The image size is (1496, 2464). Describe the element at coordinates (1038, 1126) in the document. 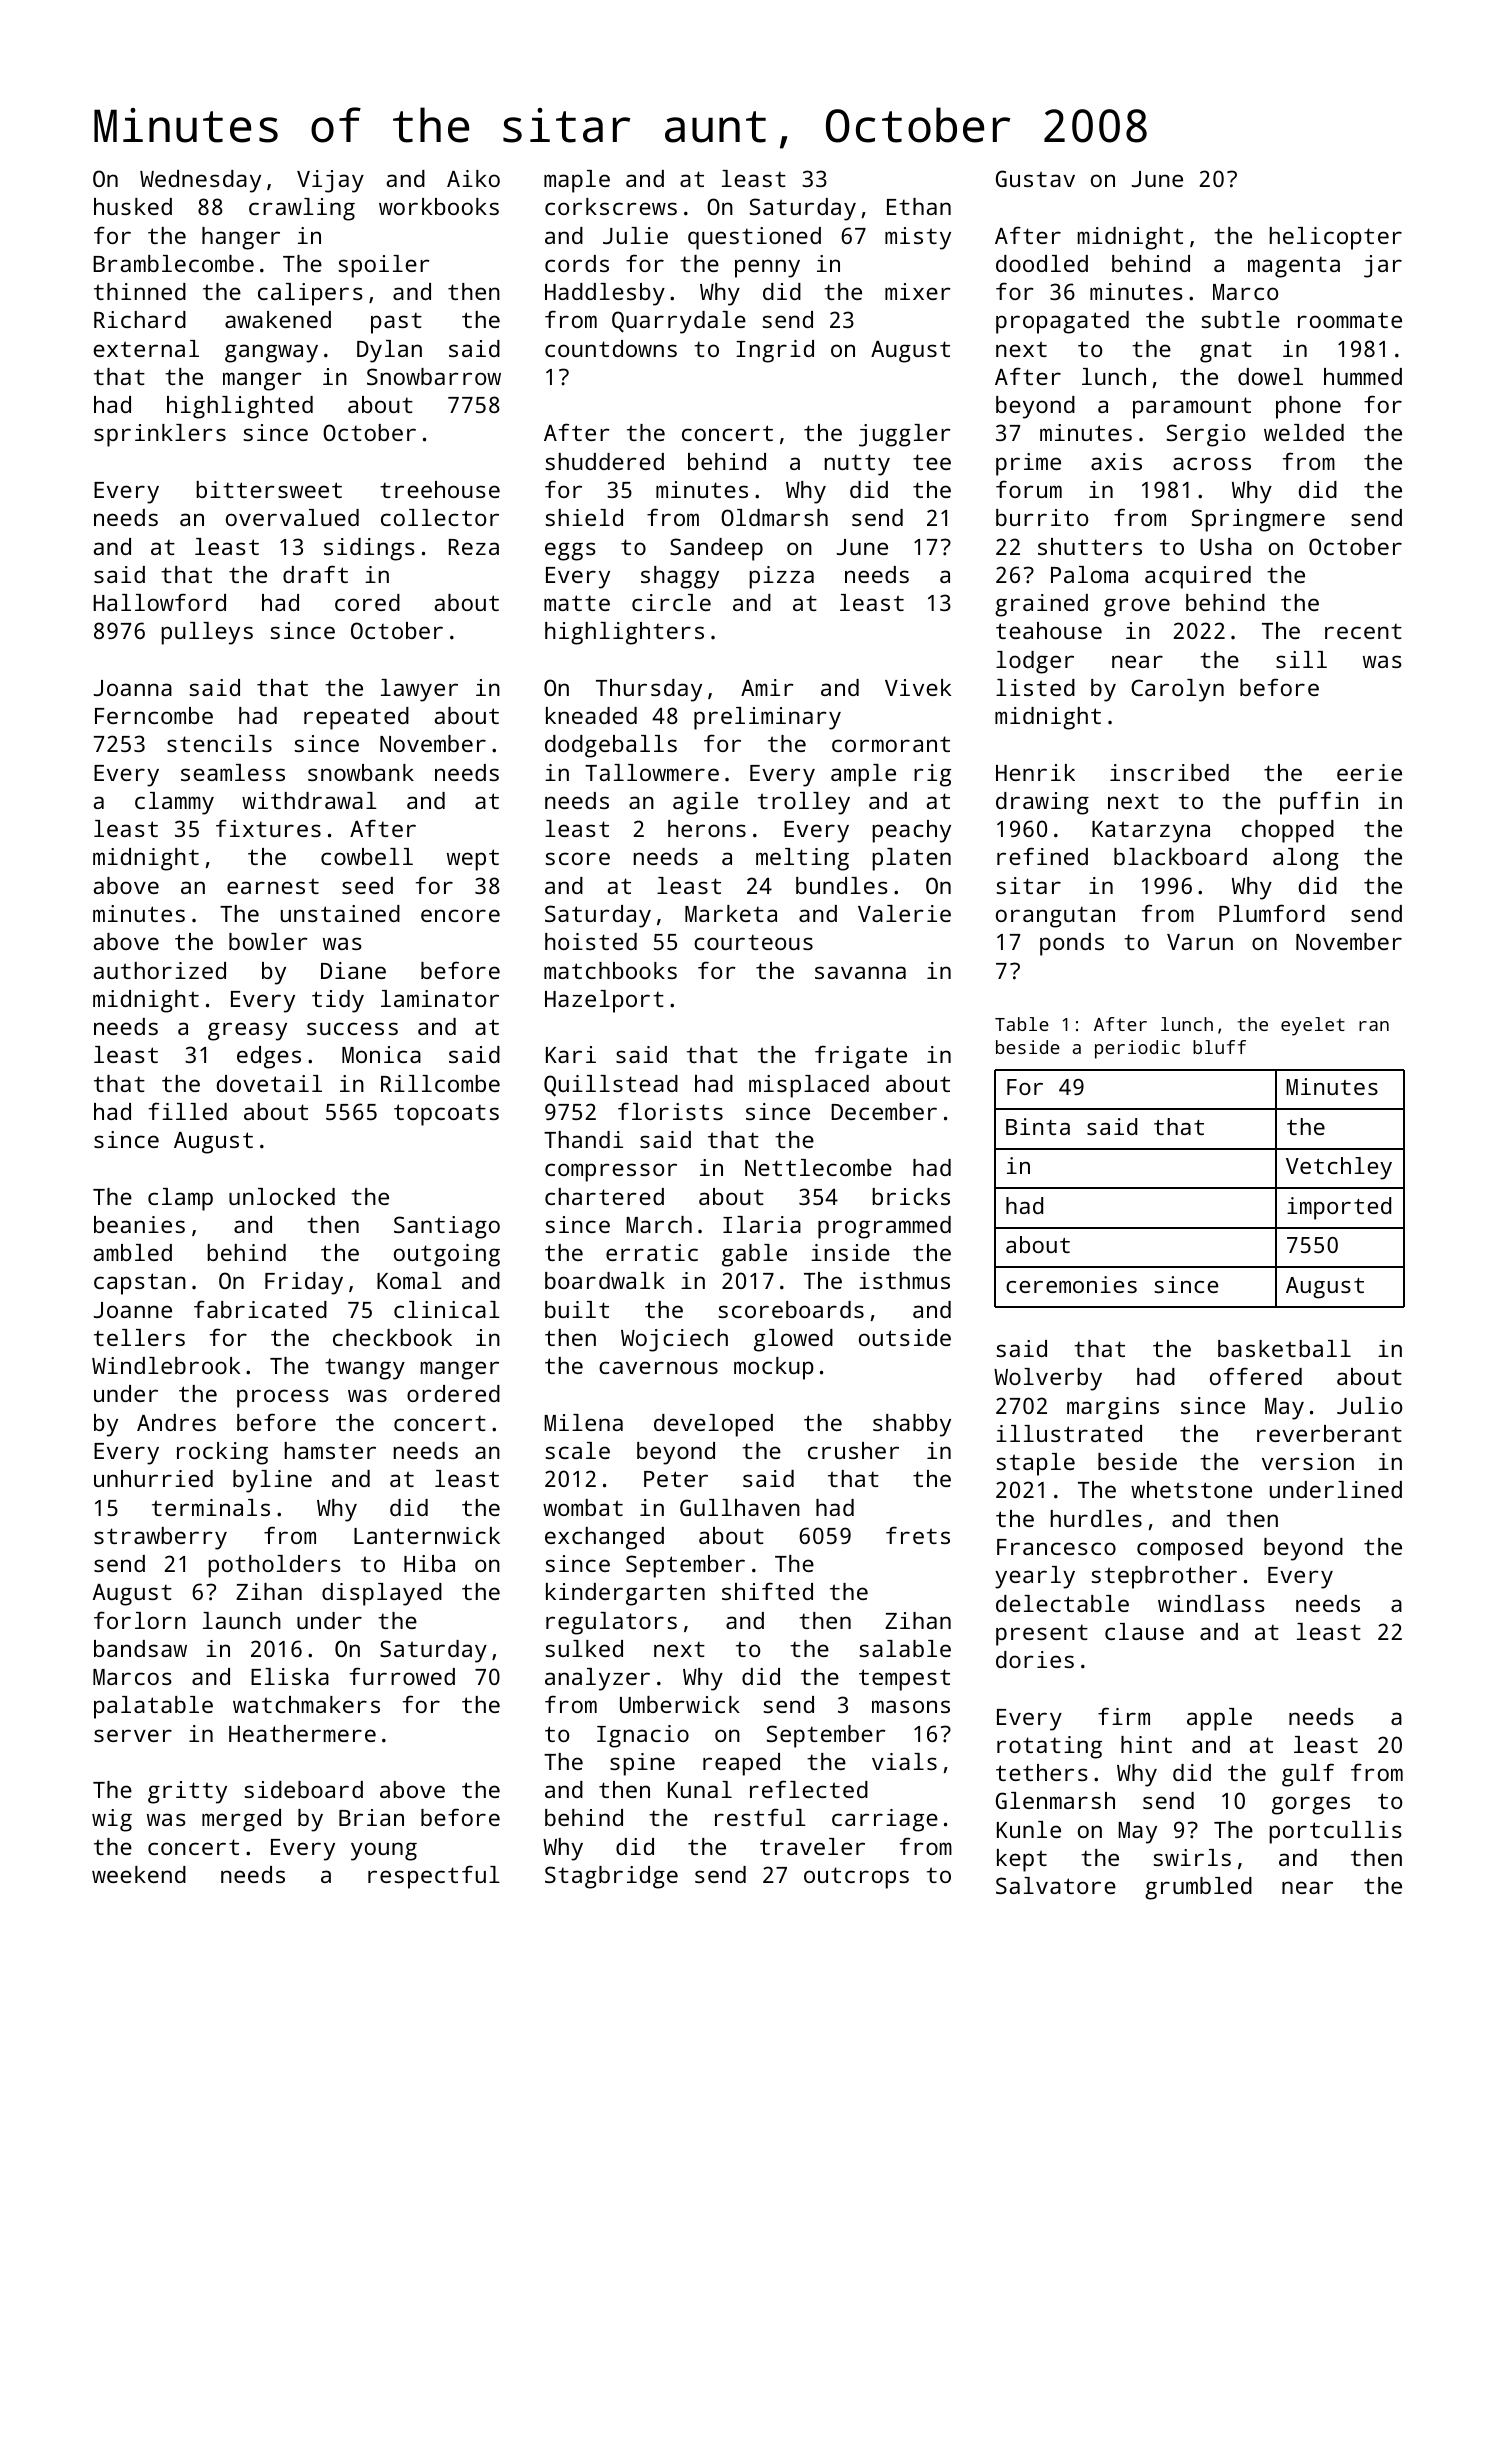

I see `Binta` at that location.
